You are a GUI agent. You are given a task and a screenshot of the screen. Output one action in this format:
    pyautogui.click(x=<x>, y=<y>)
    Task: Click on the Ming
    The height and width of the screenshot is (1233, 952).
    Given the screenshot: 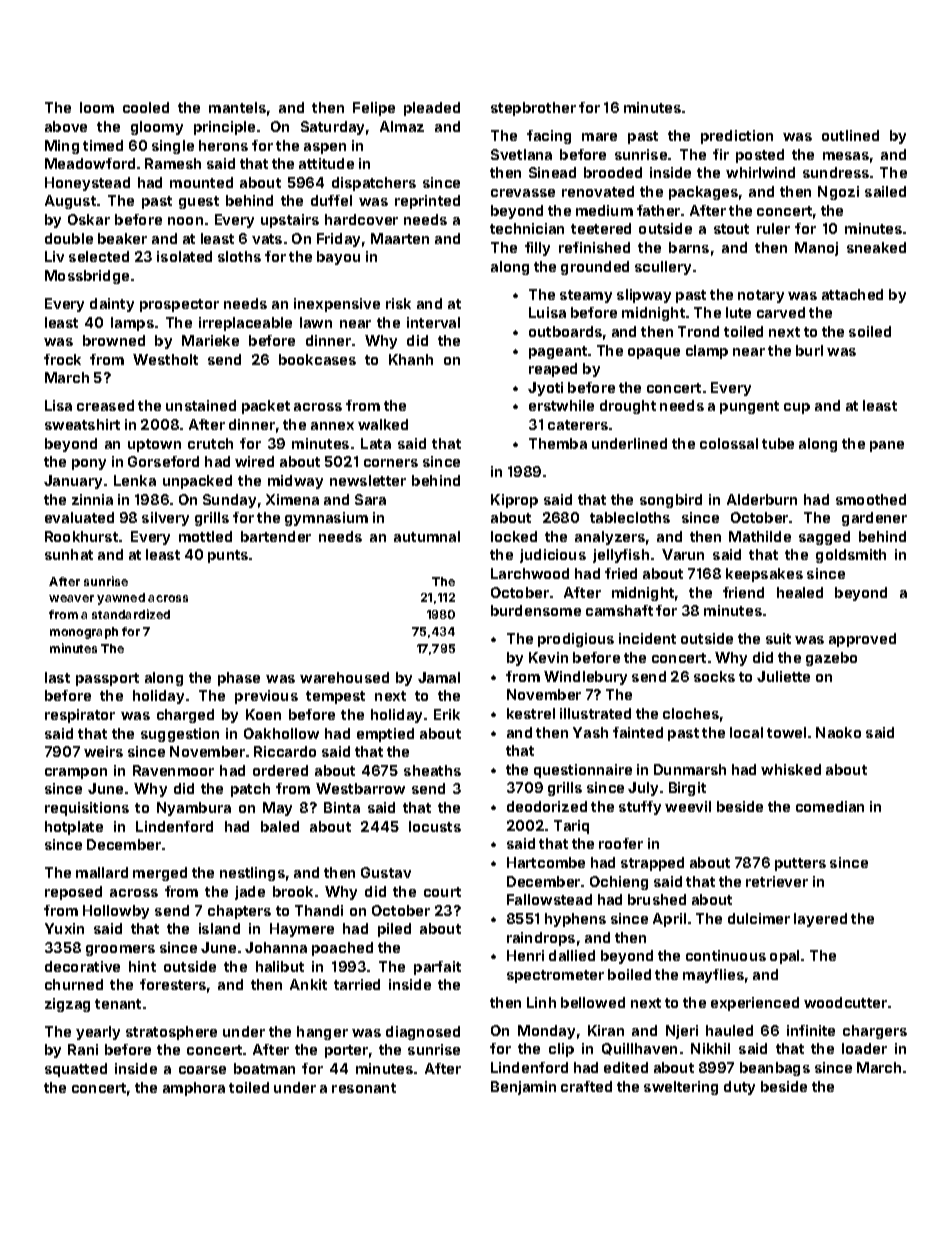 What is the action you would take?
    pyautogui.click(x=62, y=147)
